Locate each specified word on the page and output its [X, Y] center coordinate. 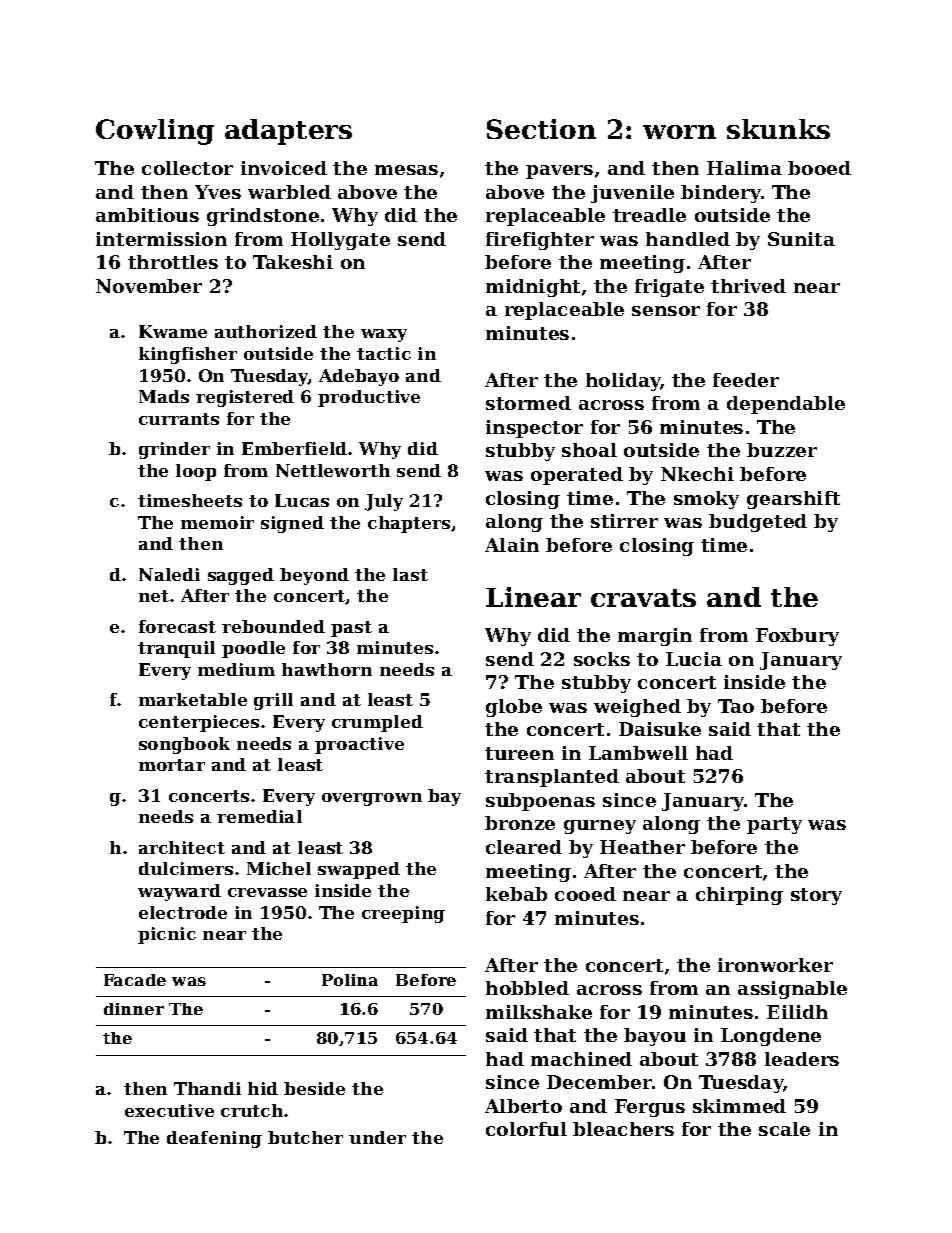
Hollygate [340, 241]
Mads [164, 396]
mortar [172, 765]
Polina [350, 980]
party [774, 825]
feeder [746, 380]
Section [541, 129]
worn [679, 132]
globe [514, 708]
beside [314, 1088]
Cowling [155, 132]
